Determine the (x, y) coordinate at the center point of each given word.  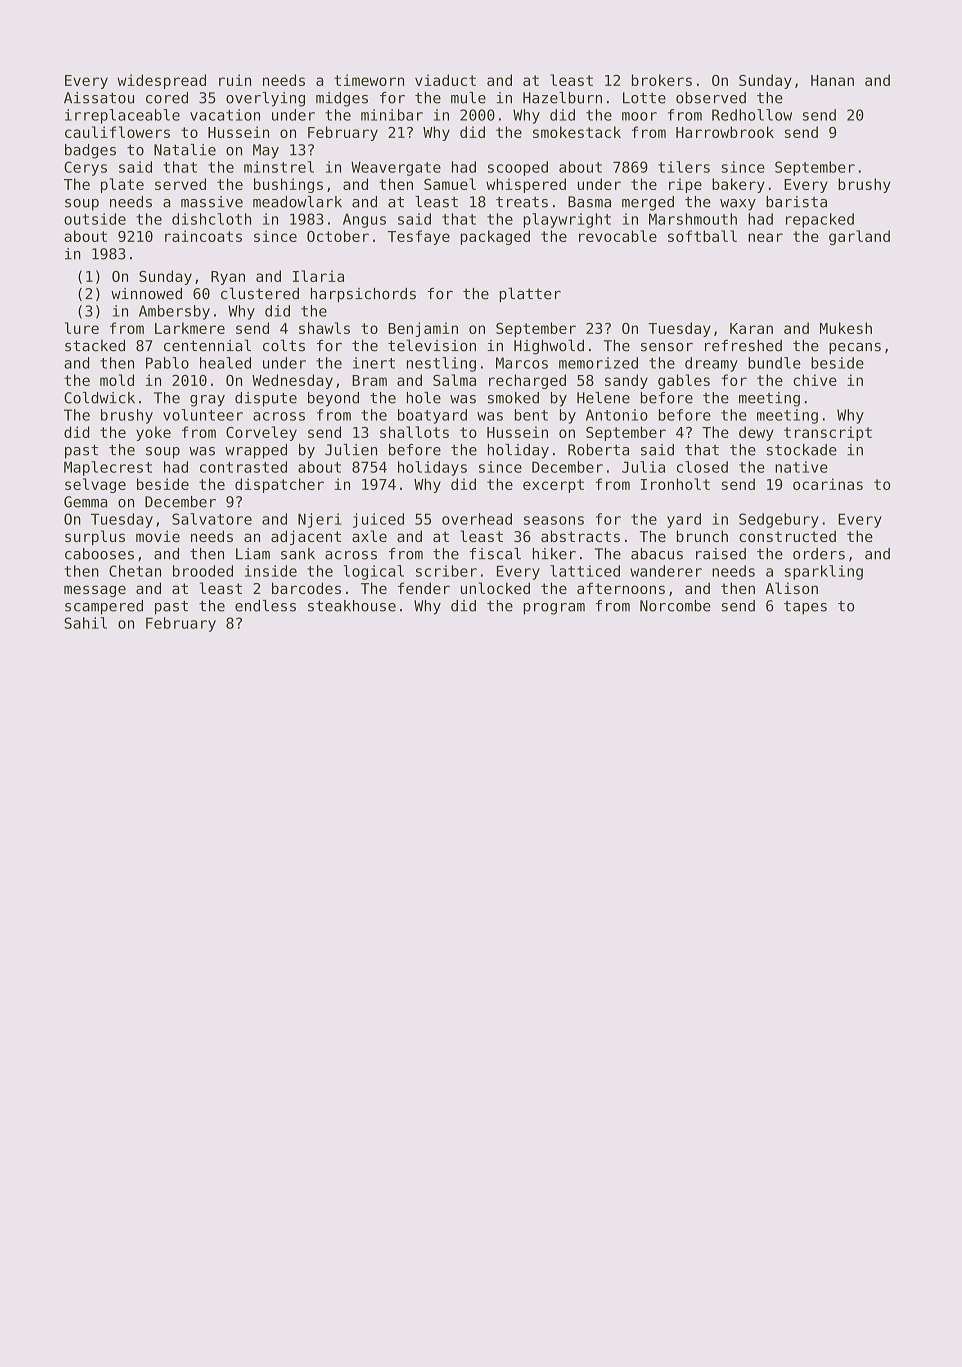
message (95, 591)
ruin (235, 80)
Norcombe (675, 606)
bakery (738, 185)
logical (373, 572)
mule (468, 98)
